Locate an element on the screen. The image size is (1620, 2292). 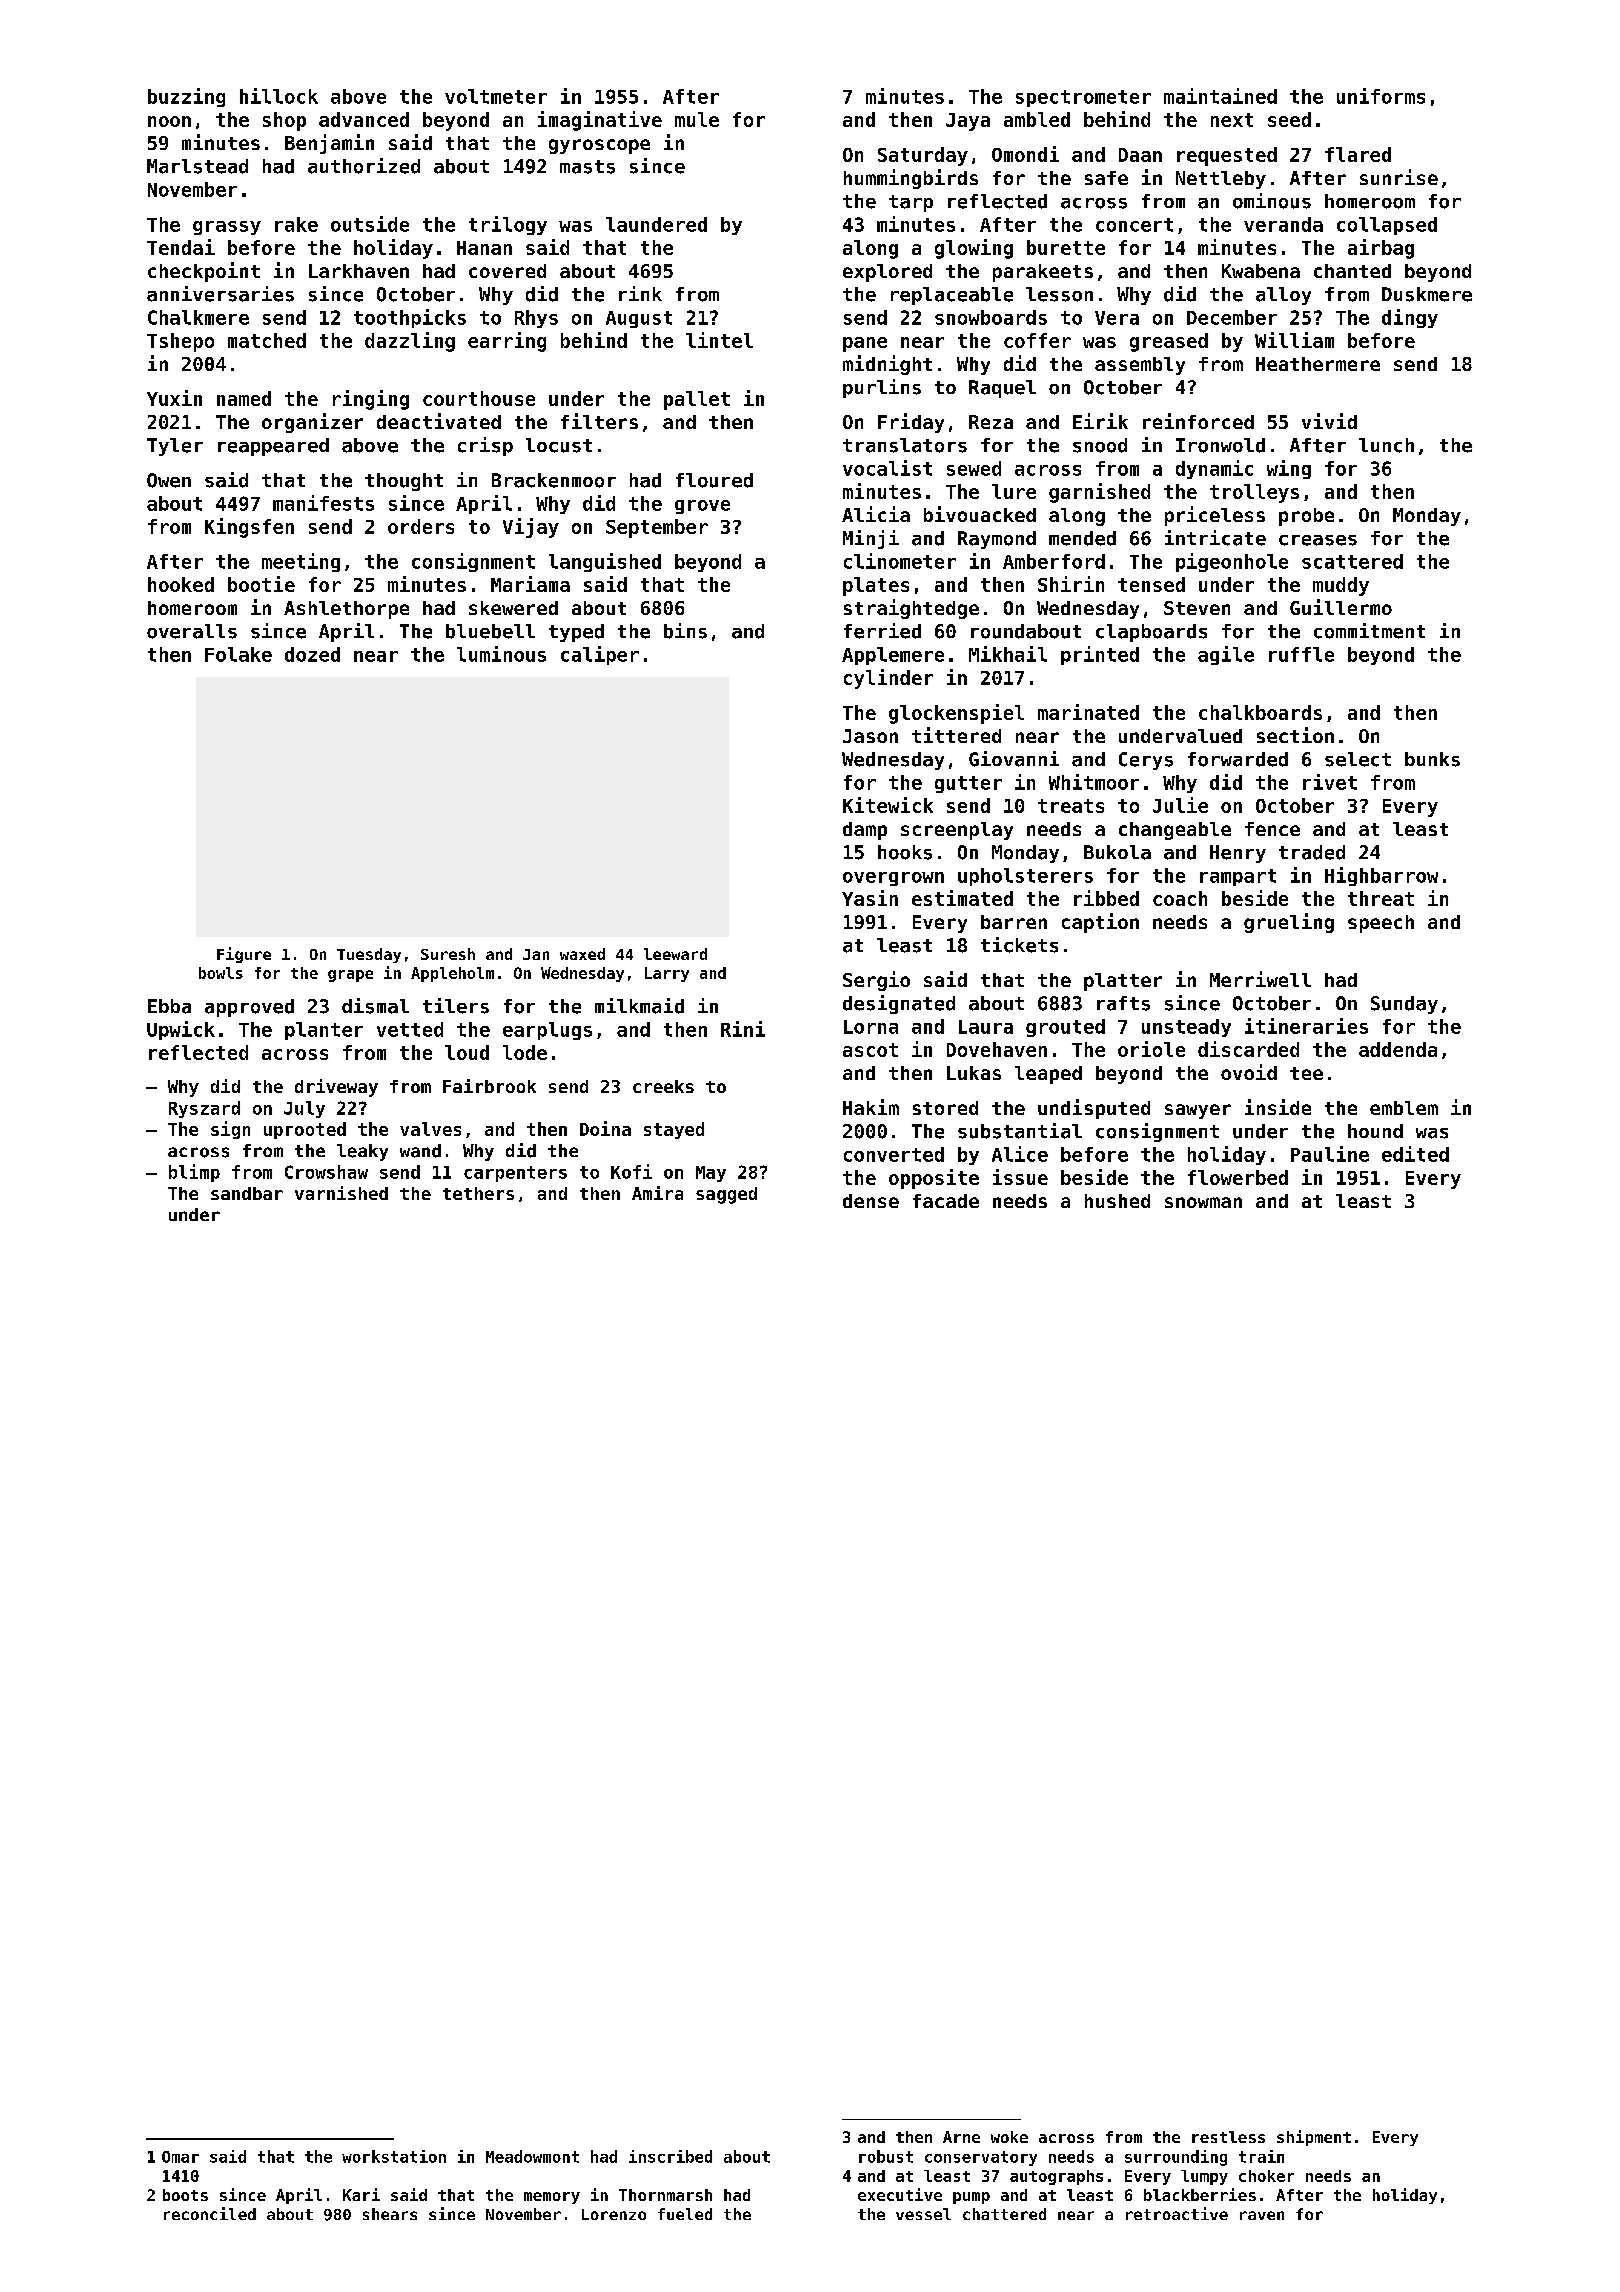
bowls is located at coordinates (221, 973).
